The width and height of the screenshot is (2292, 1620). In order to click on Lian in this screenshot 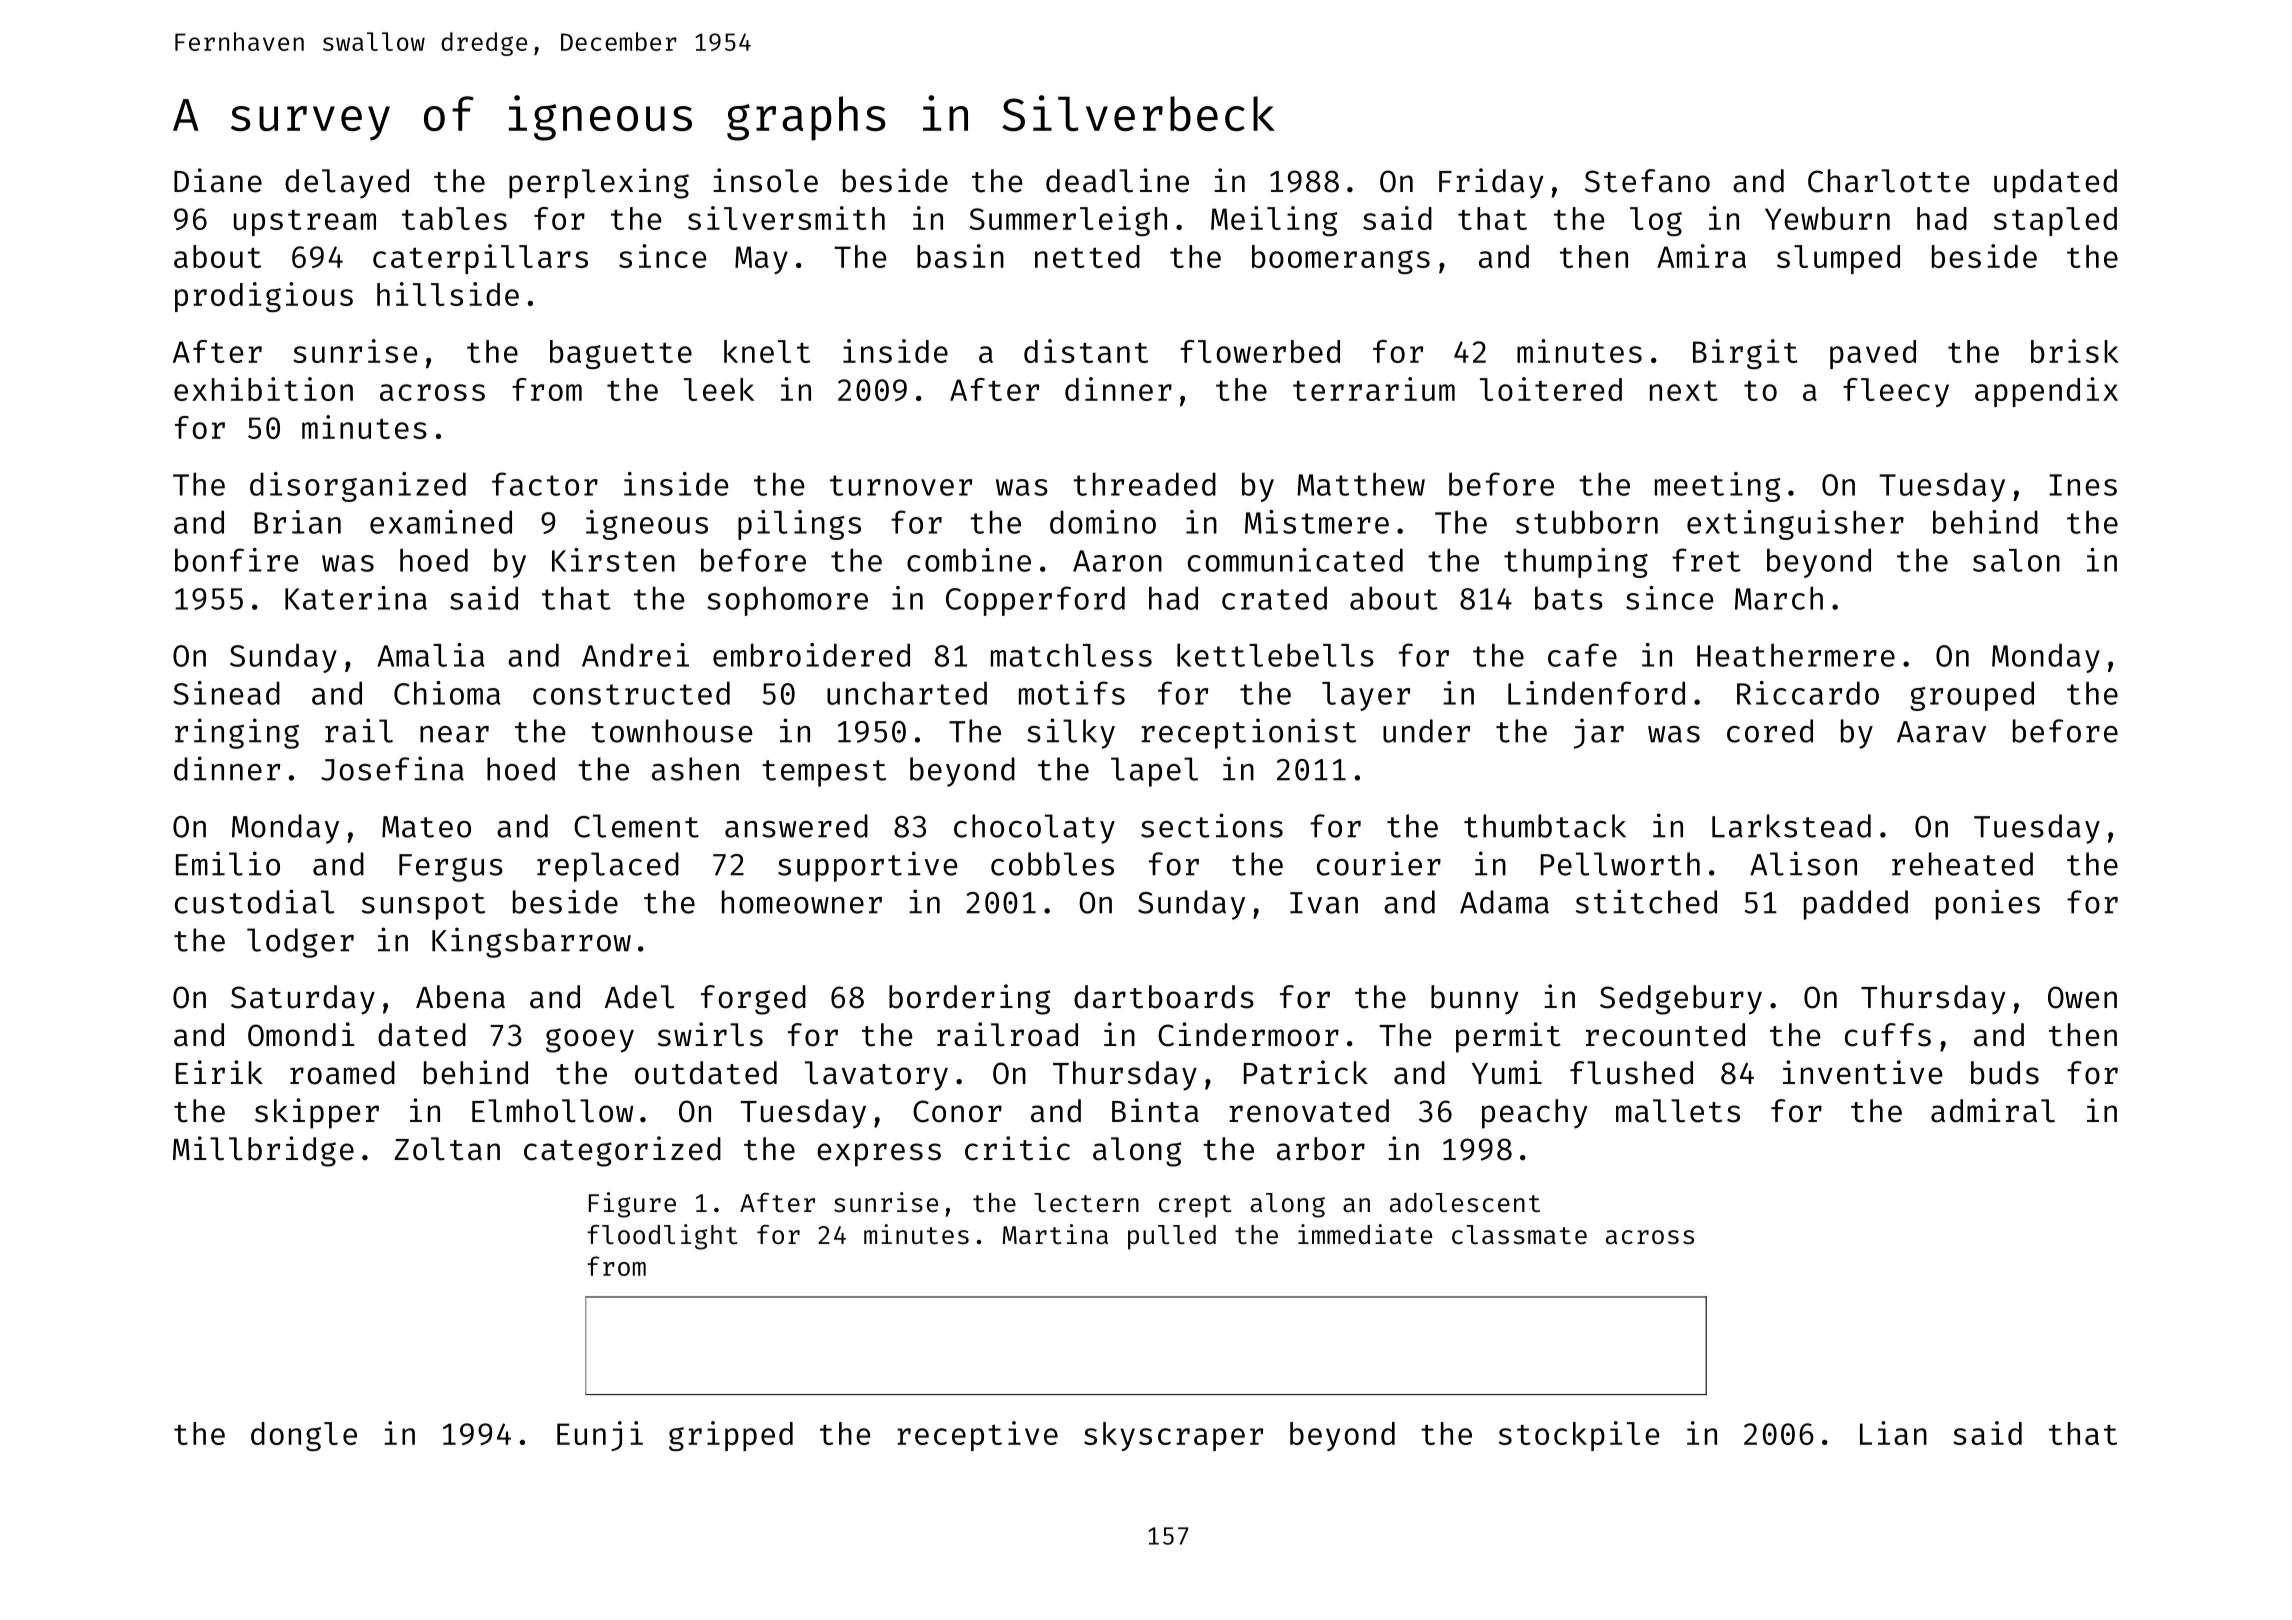, I will do `click(1893, 1433)`.
